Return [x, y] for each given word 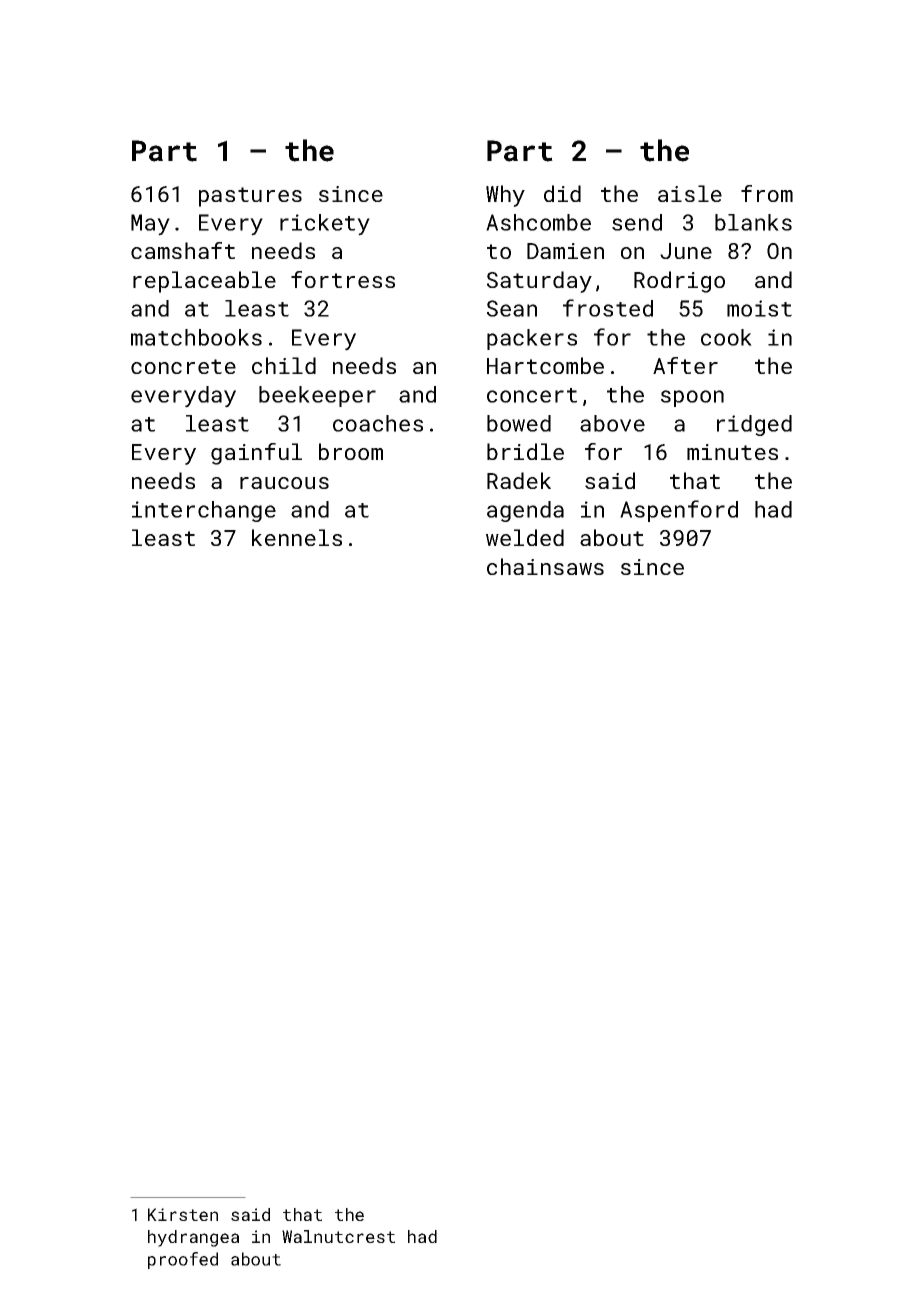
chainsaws [545, 566]
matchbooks [196, 337]
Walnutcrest [338, 1236]
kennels [297, 537]
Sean [512, 308]
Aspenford [679, 511]
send [637, 222]
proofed [183, 1260]
